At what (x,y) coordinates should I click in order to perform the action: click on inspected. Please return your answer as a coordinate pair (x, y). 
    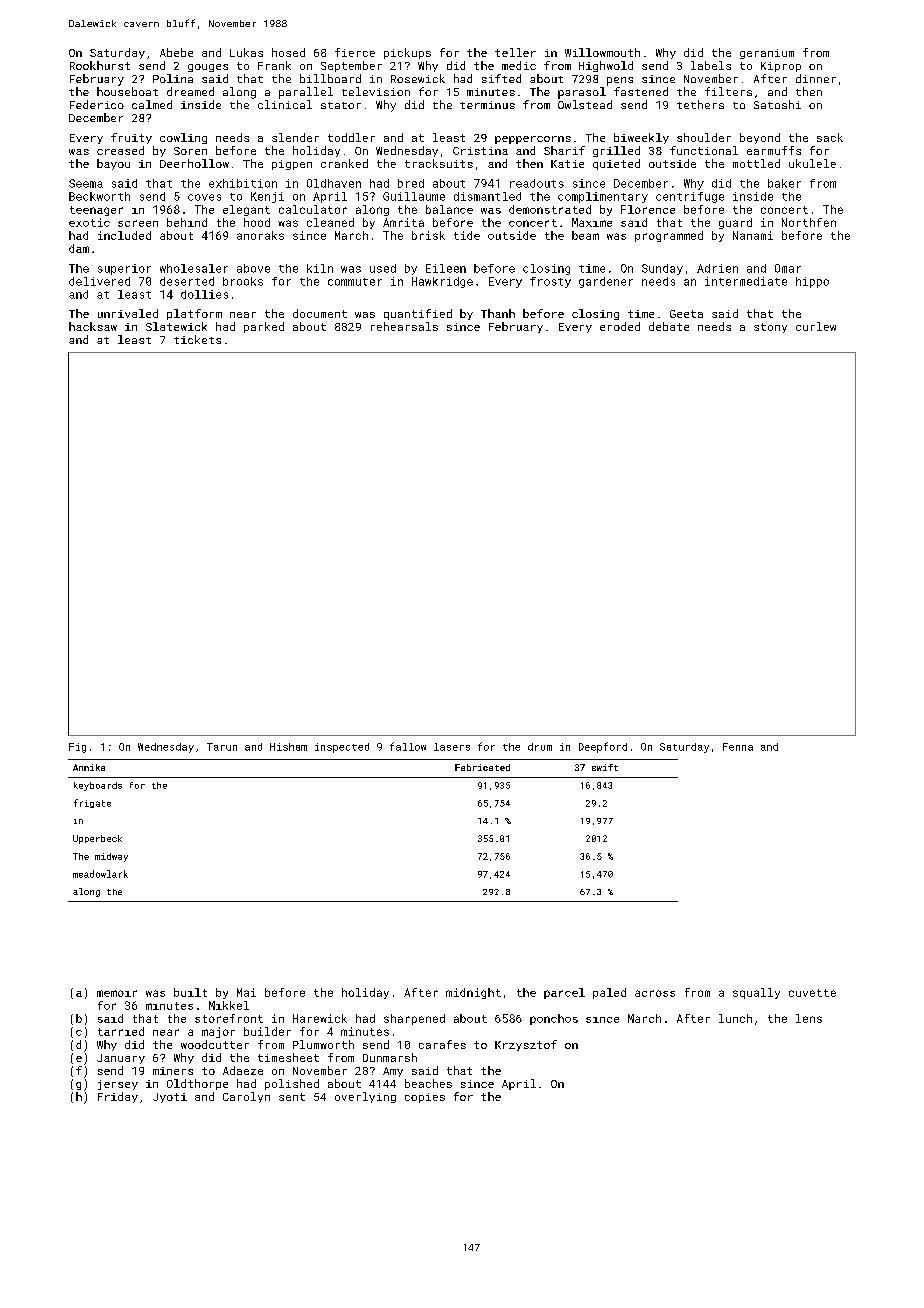
    Looking at the image, I should click on (342, 748).
